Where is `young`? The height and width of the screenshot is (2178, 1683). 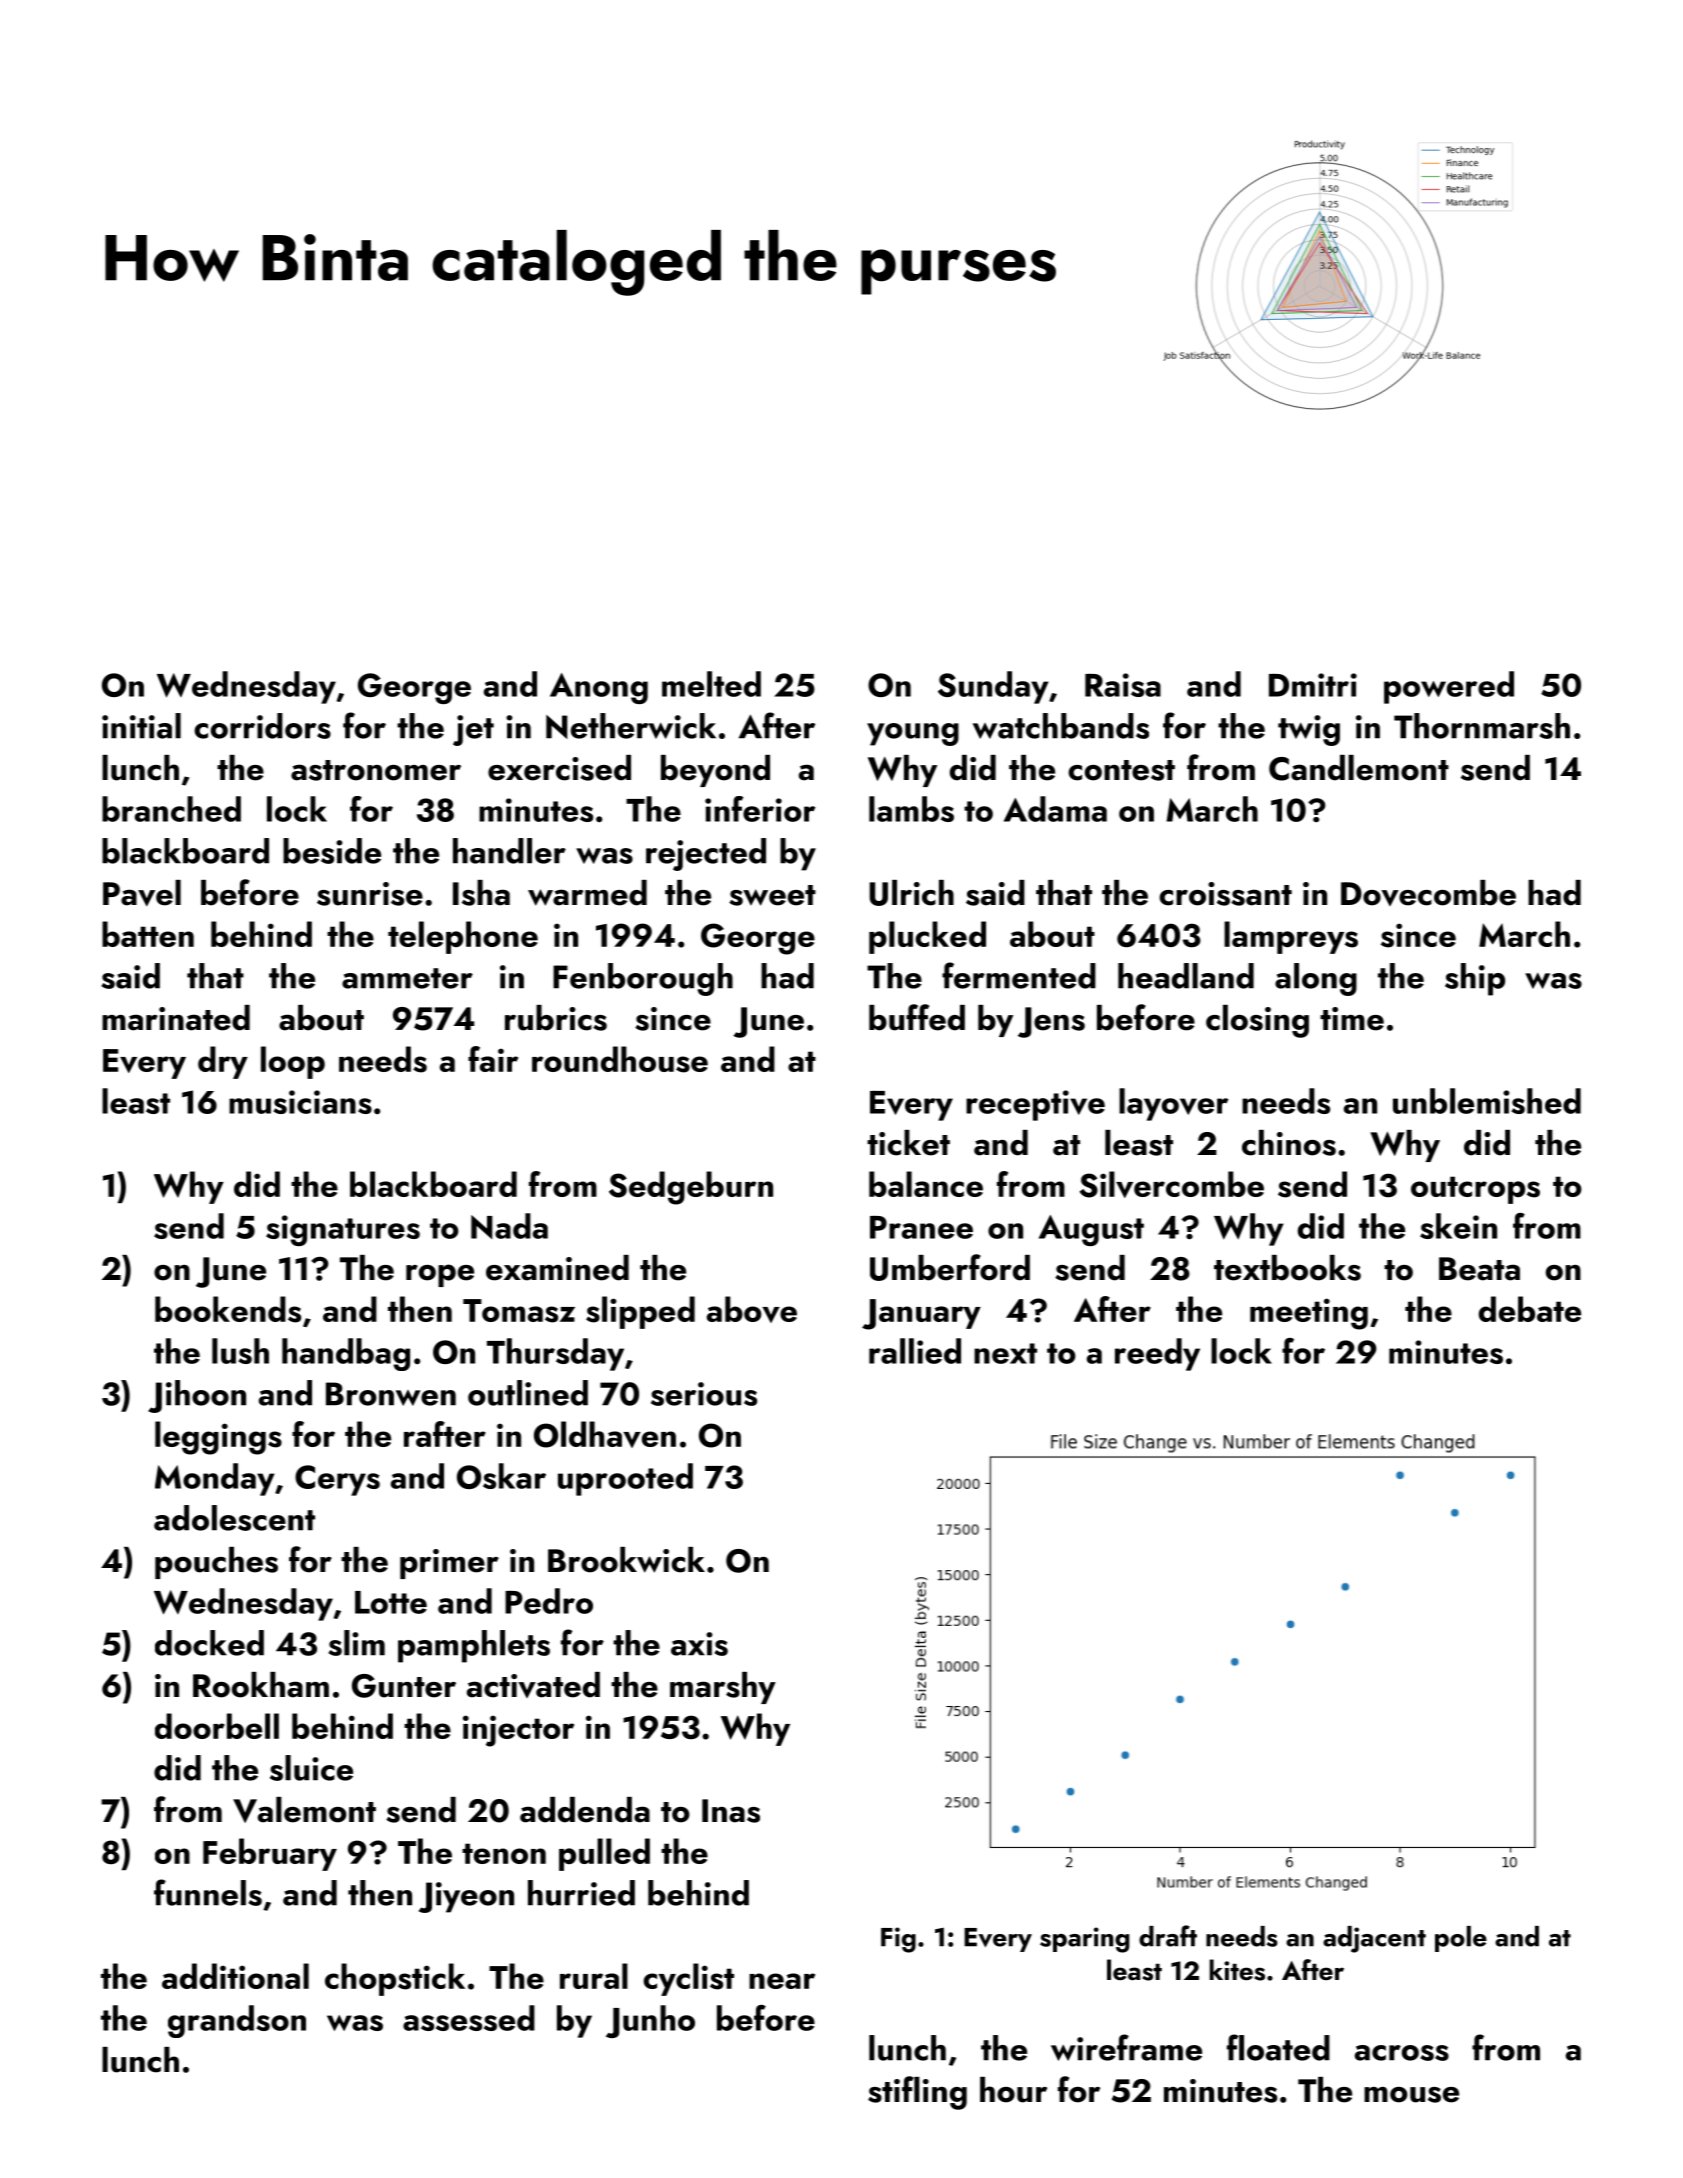
young is located at coordinates (913, 734).
